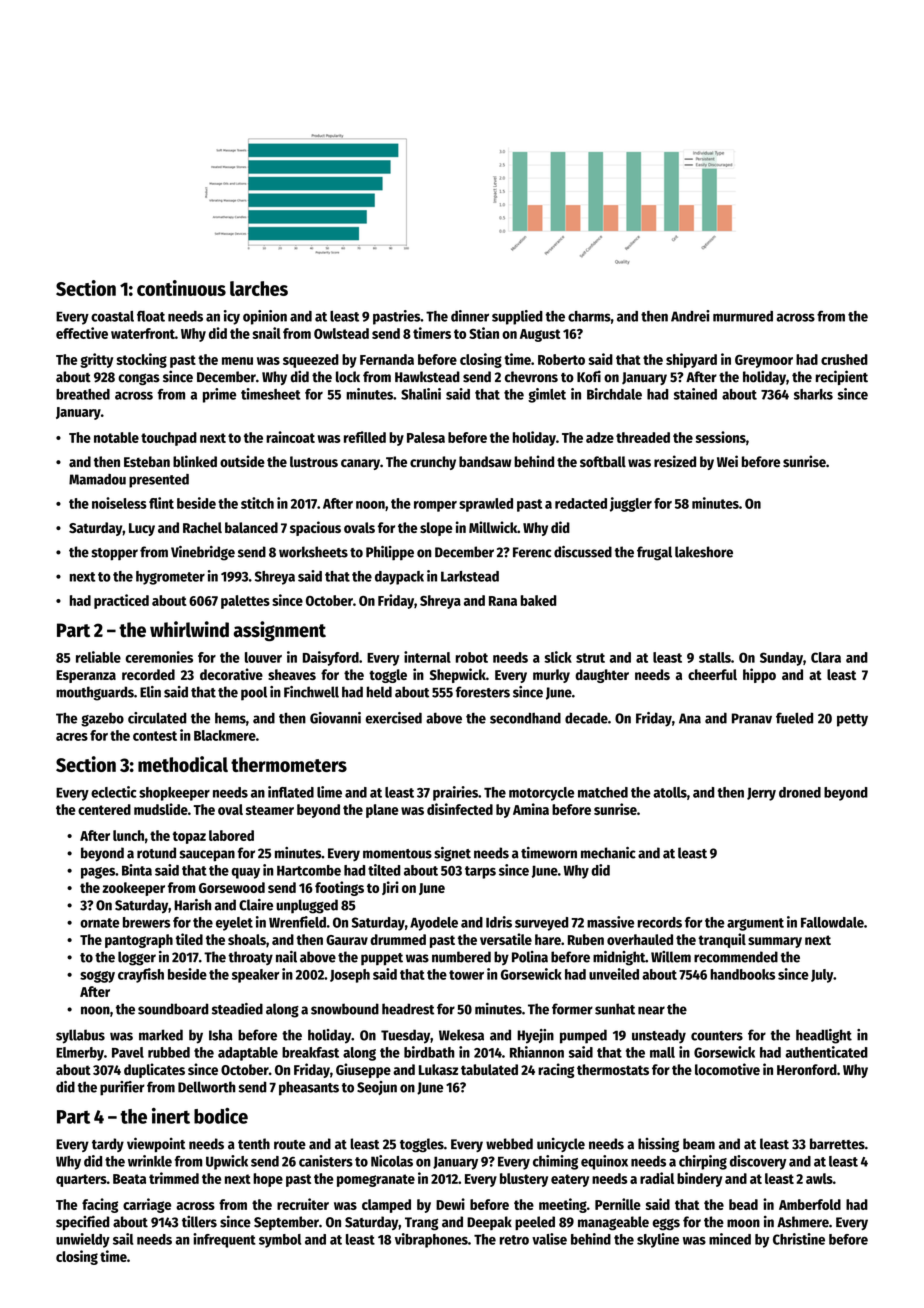 Image resolution: width=924 pixels, height=1308 pixels. Describe the element at coordinates (83, 1240) in the screenshot. I see `unwieldy` at that location.
